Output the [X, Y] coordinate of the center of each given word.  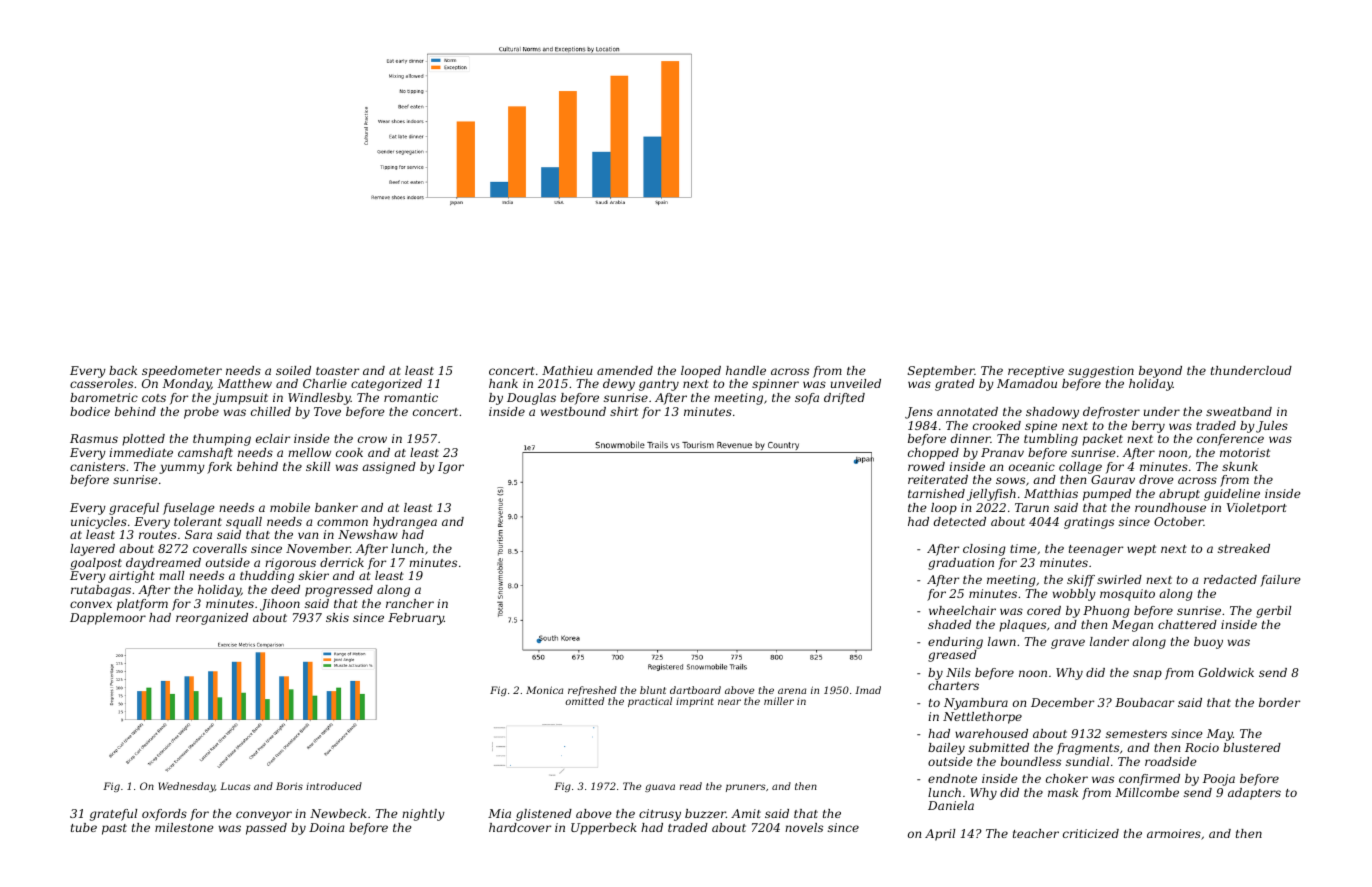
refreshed [592, 691]
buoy [1208, 643]
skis [337, 617]
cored [1044, 610]
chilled [271, 411]
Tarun [1032, 507]
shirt [624, 411]
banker [336, 507]
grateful [113, 815]
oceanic [1032, 466]
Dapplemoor [108, 619]
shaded [949, 624]
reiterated [938, 479]
